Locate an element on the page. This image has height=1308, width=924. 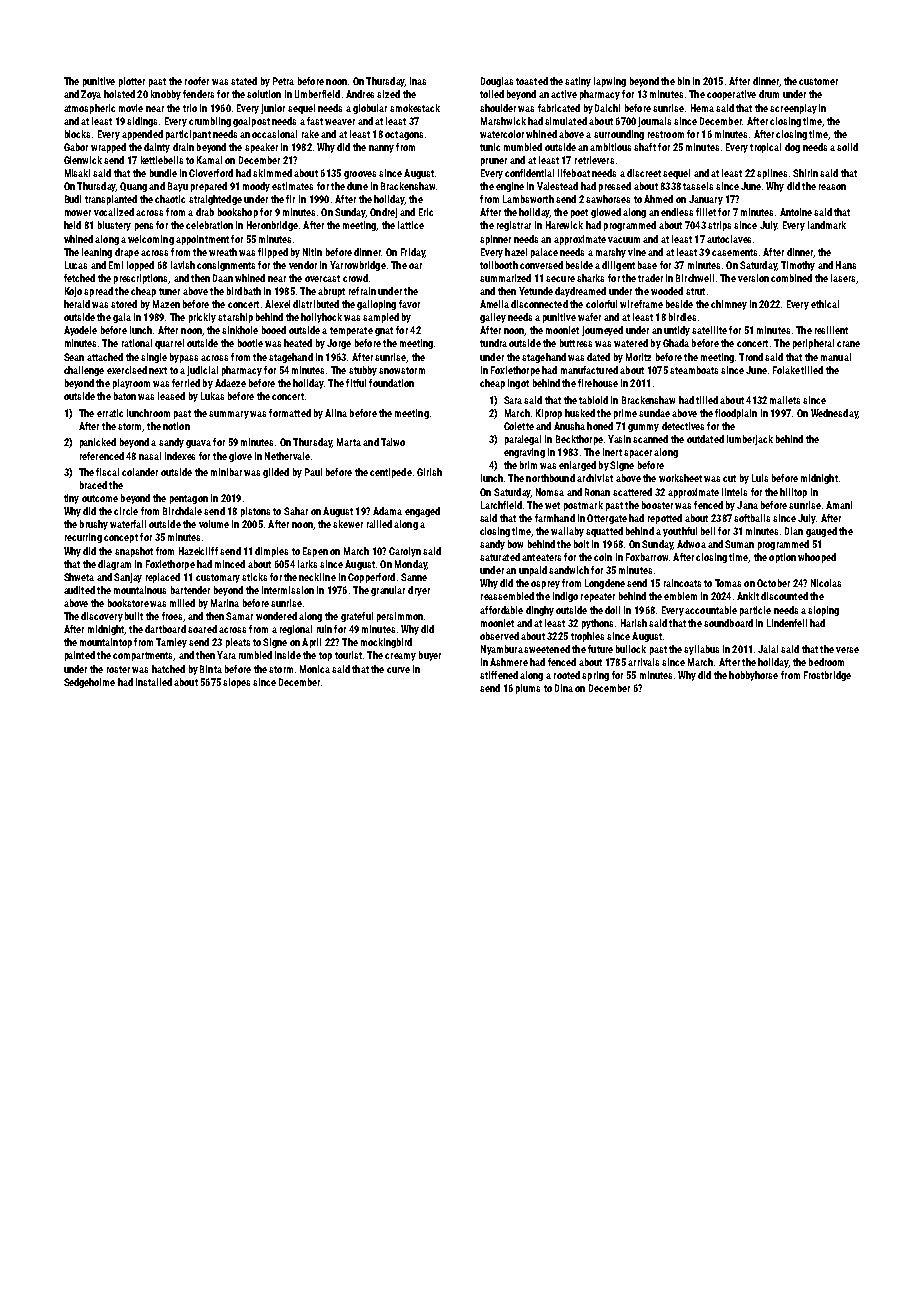
bedroom is located at coordinates (826, 662).
